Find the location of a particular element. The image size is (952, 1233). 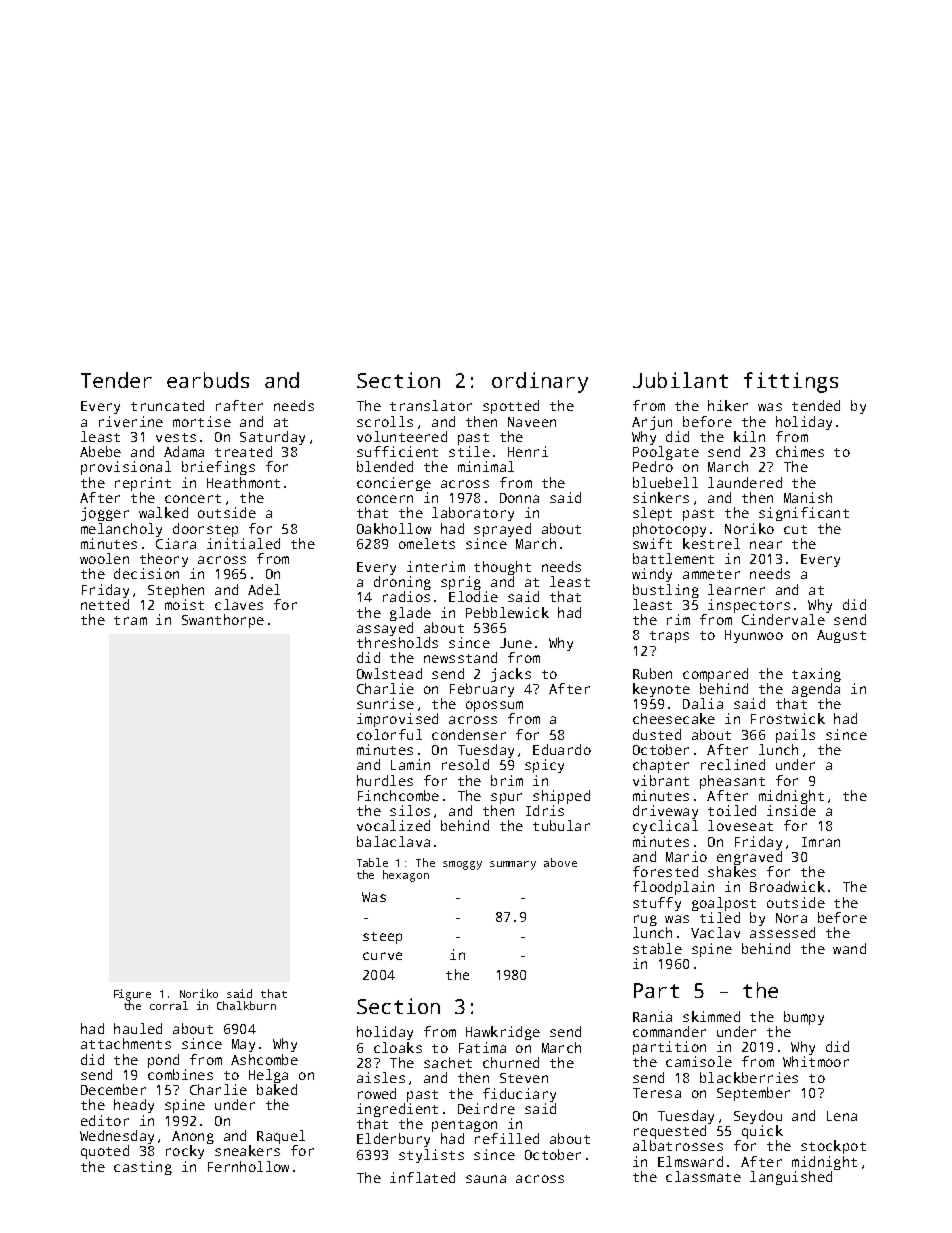

tended is located at coordinates (816, 405).
